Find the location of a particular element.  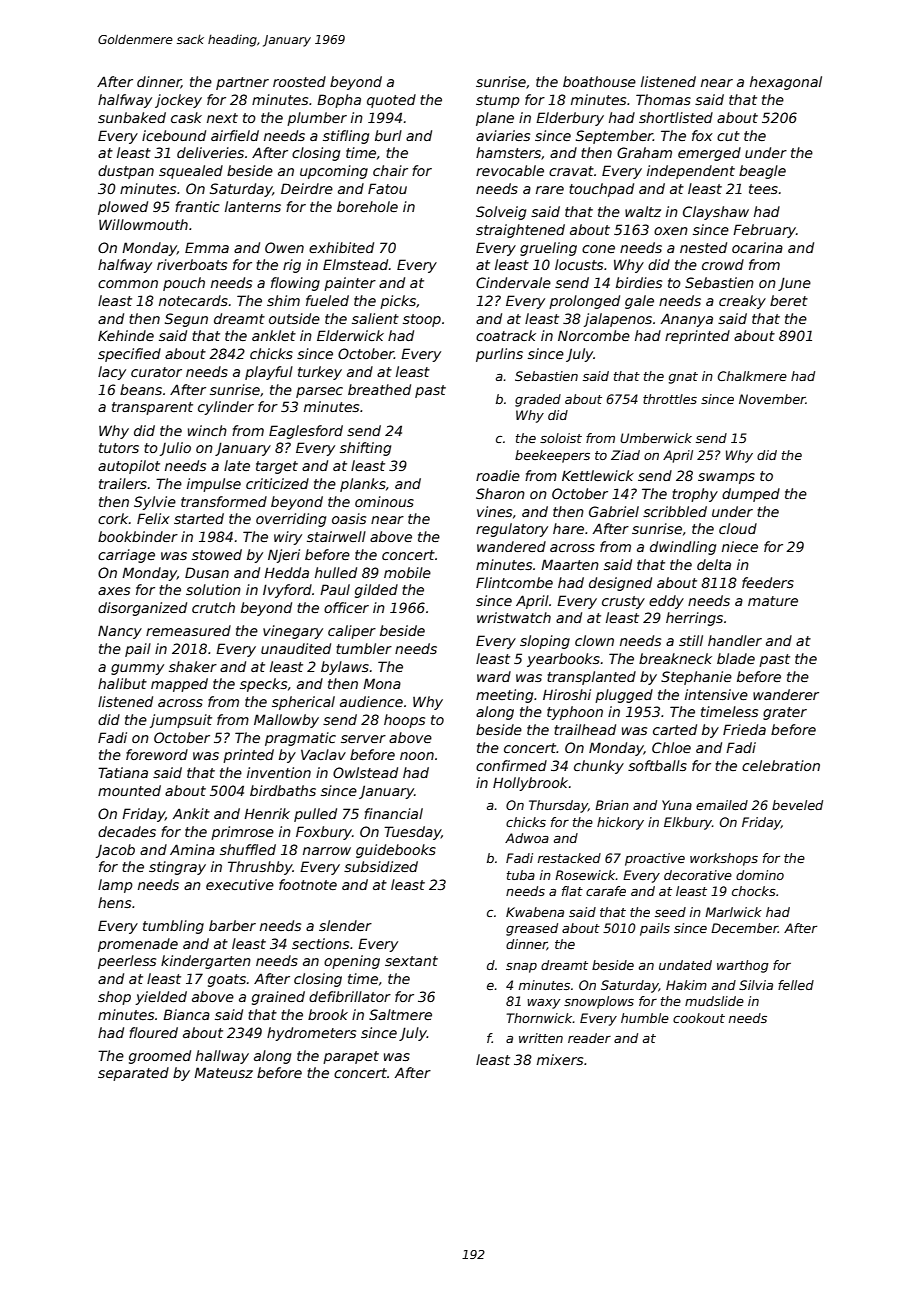

shortlisted is located at coordinates (676, 117).
